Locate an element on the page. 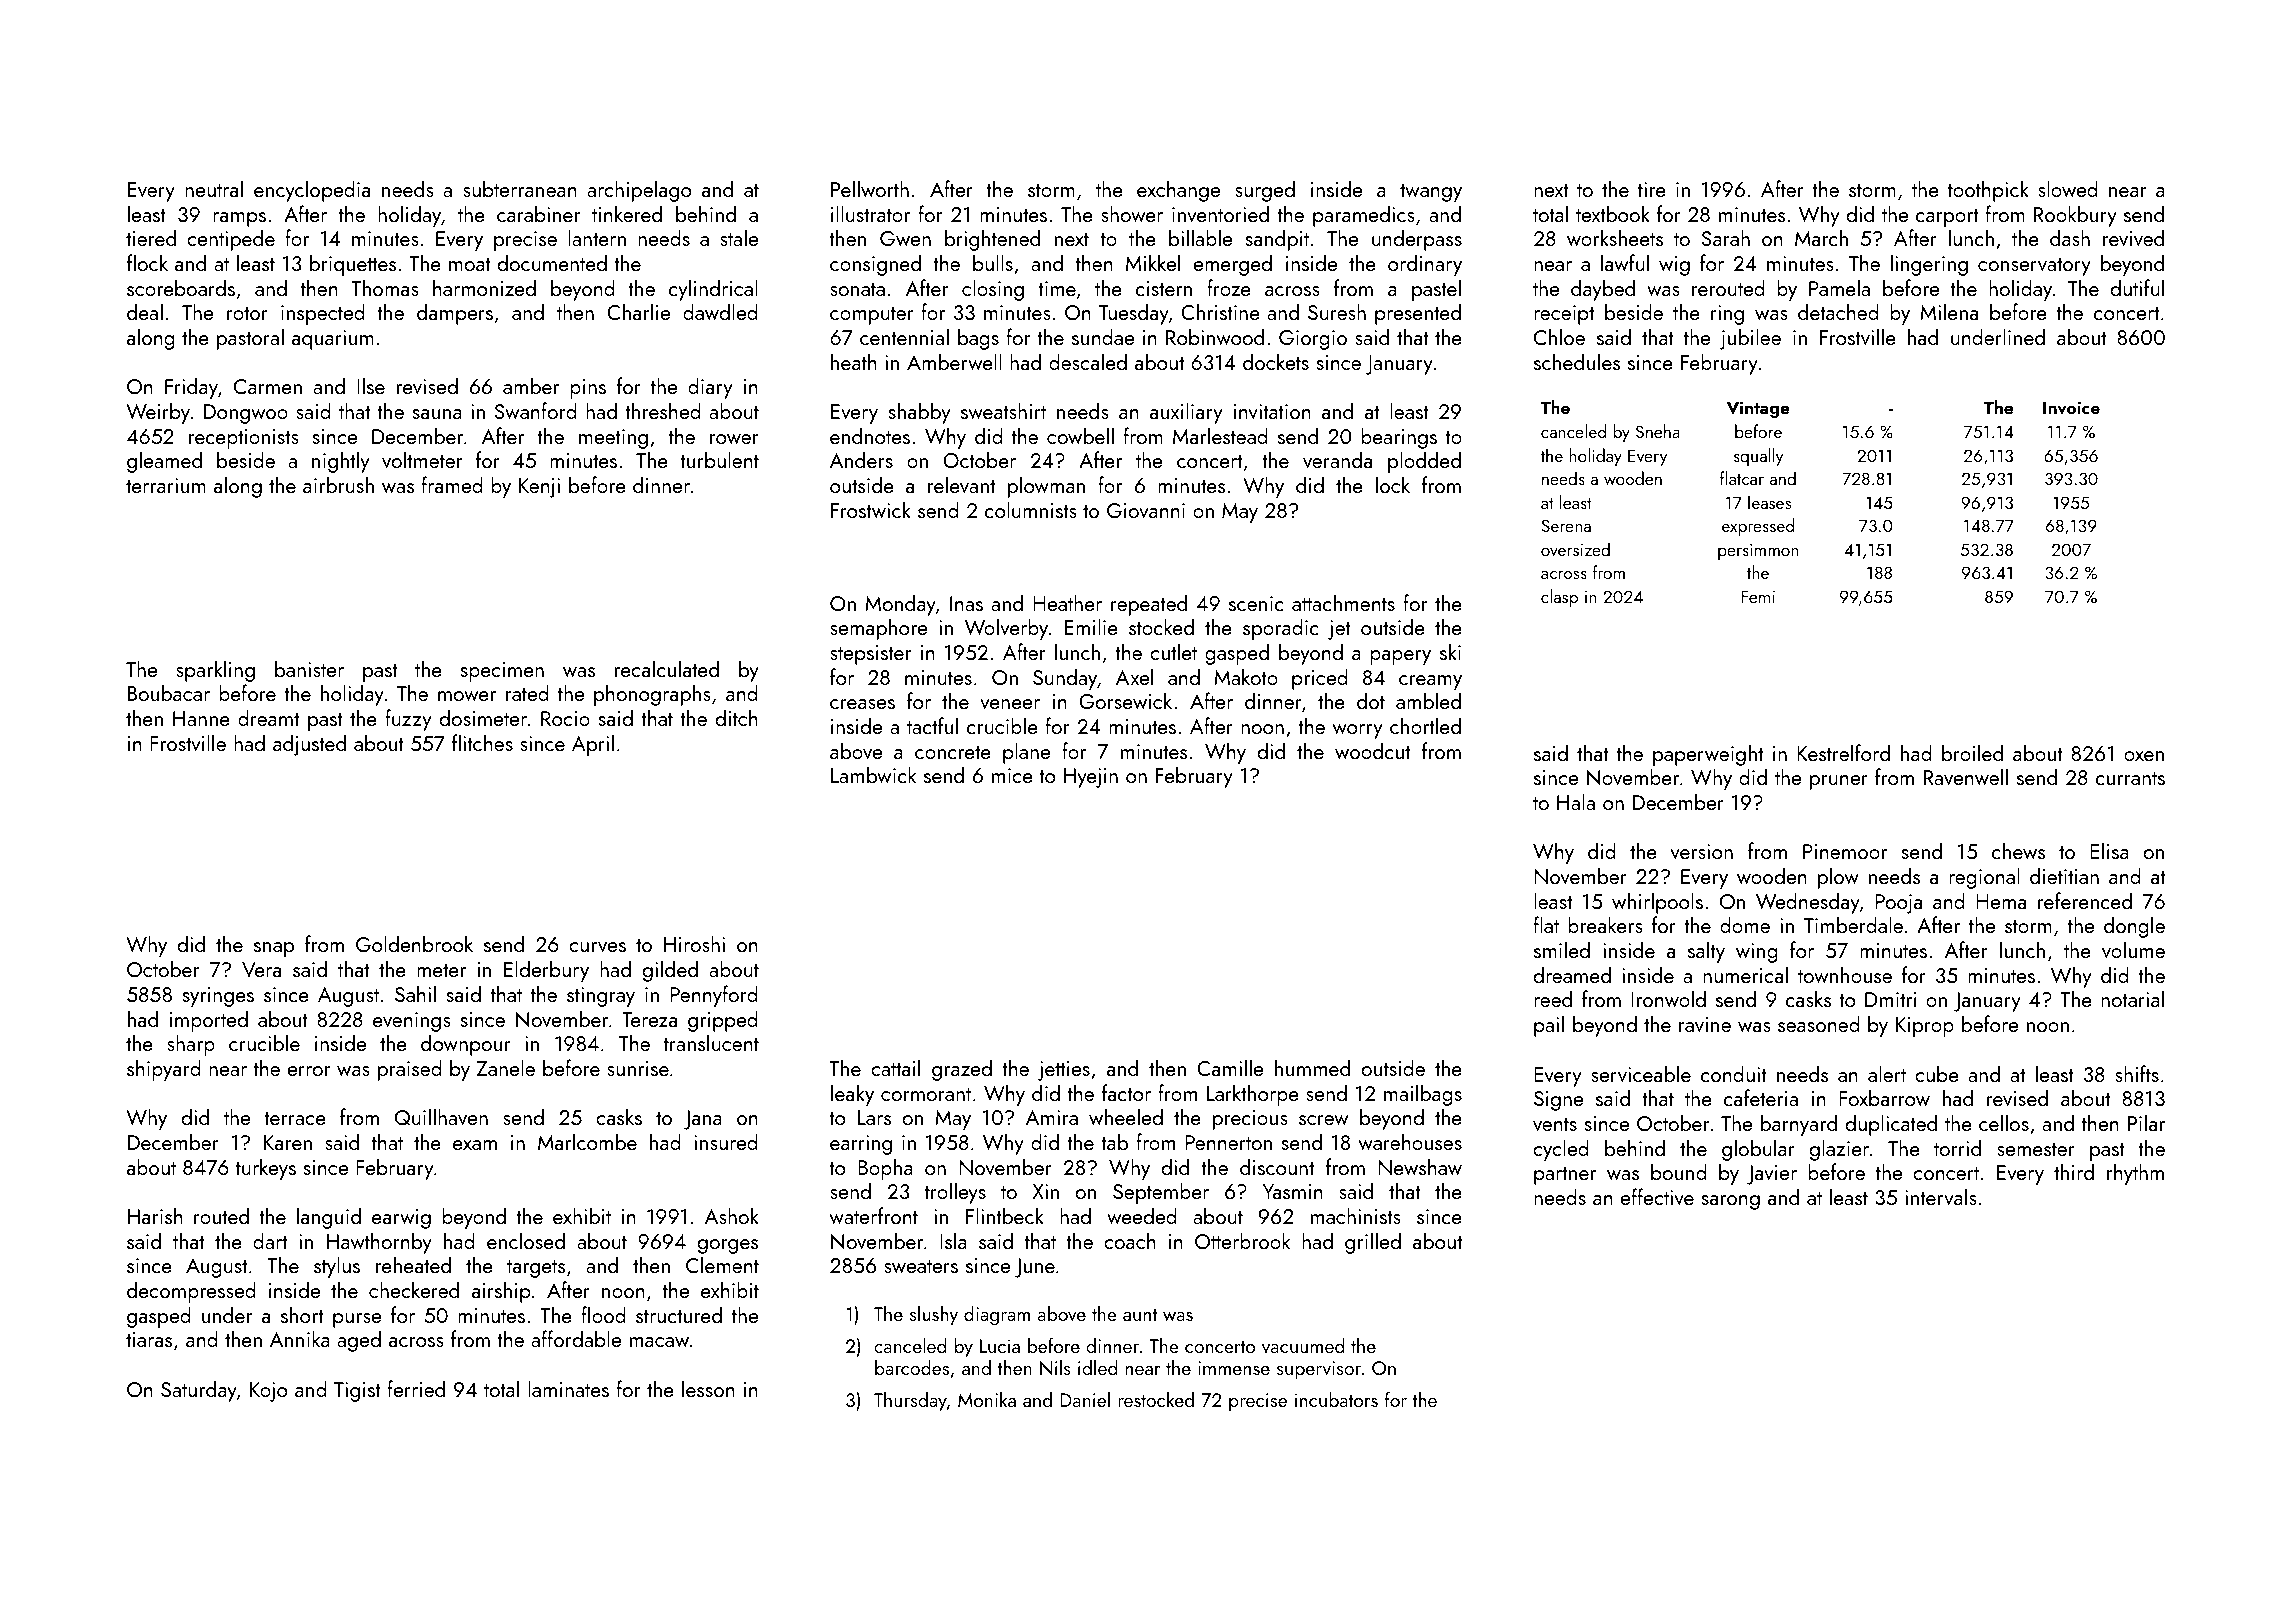 The image size is (2292, 1620). idled is located at coordinates (1097, 1367).
